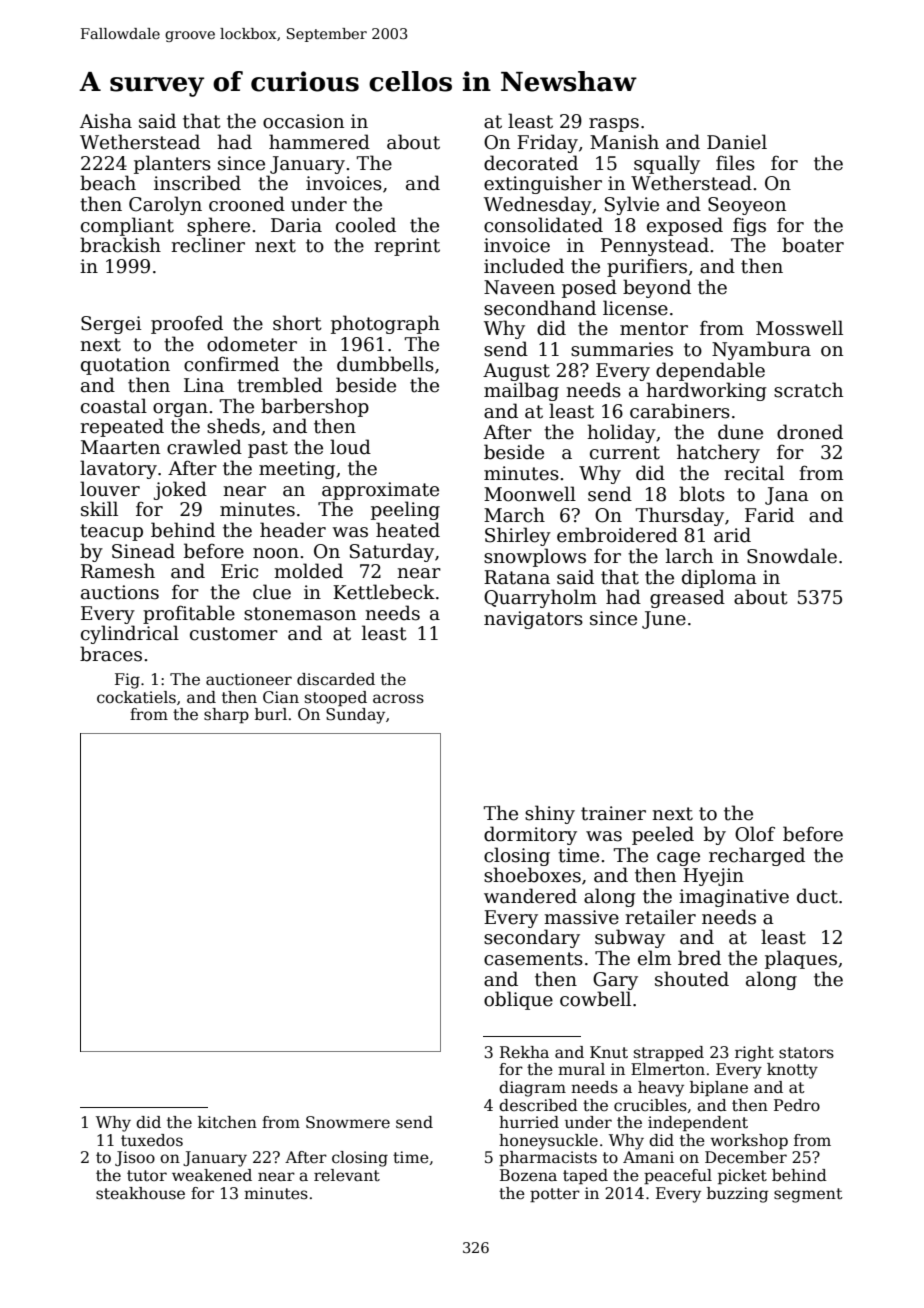  What do you see at coordinates (529, 1122) in the screenshot?
I see `hurried` at bounding box center [529, 1122].
